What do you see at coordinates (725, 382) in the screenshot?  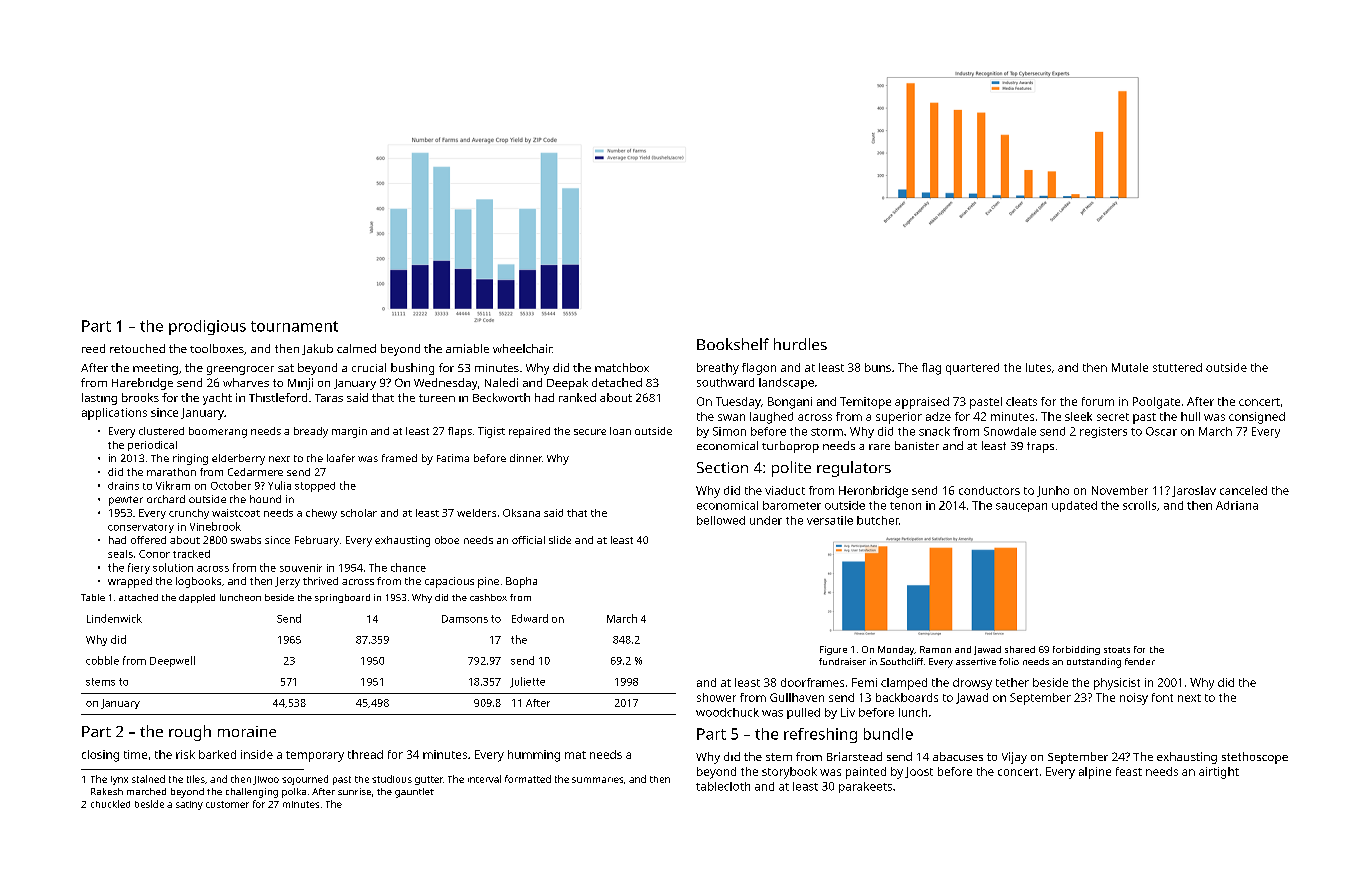 I see `southward` at bounding box center [725, 382].
